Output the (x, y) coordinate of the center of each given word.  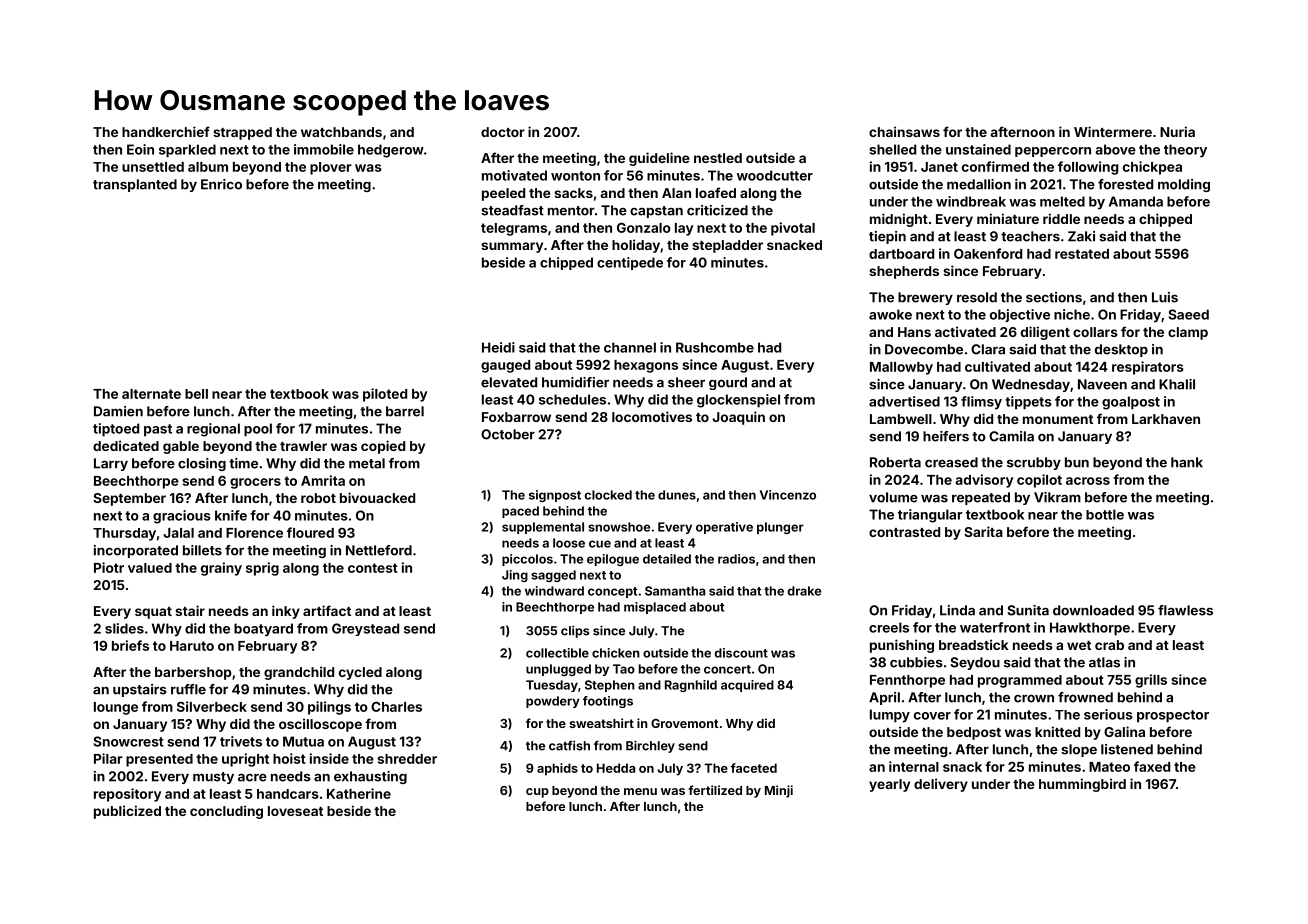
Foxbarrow (516, 417)
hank (1187, 462)
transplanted (135, 185)
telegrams (514, 229)
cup (537, 793)
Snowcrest (129, 741)
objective (1020, 315)
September (129, 499)
